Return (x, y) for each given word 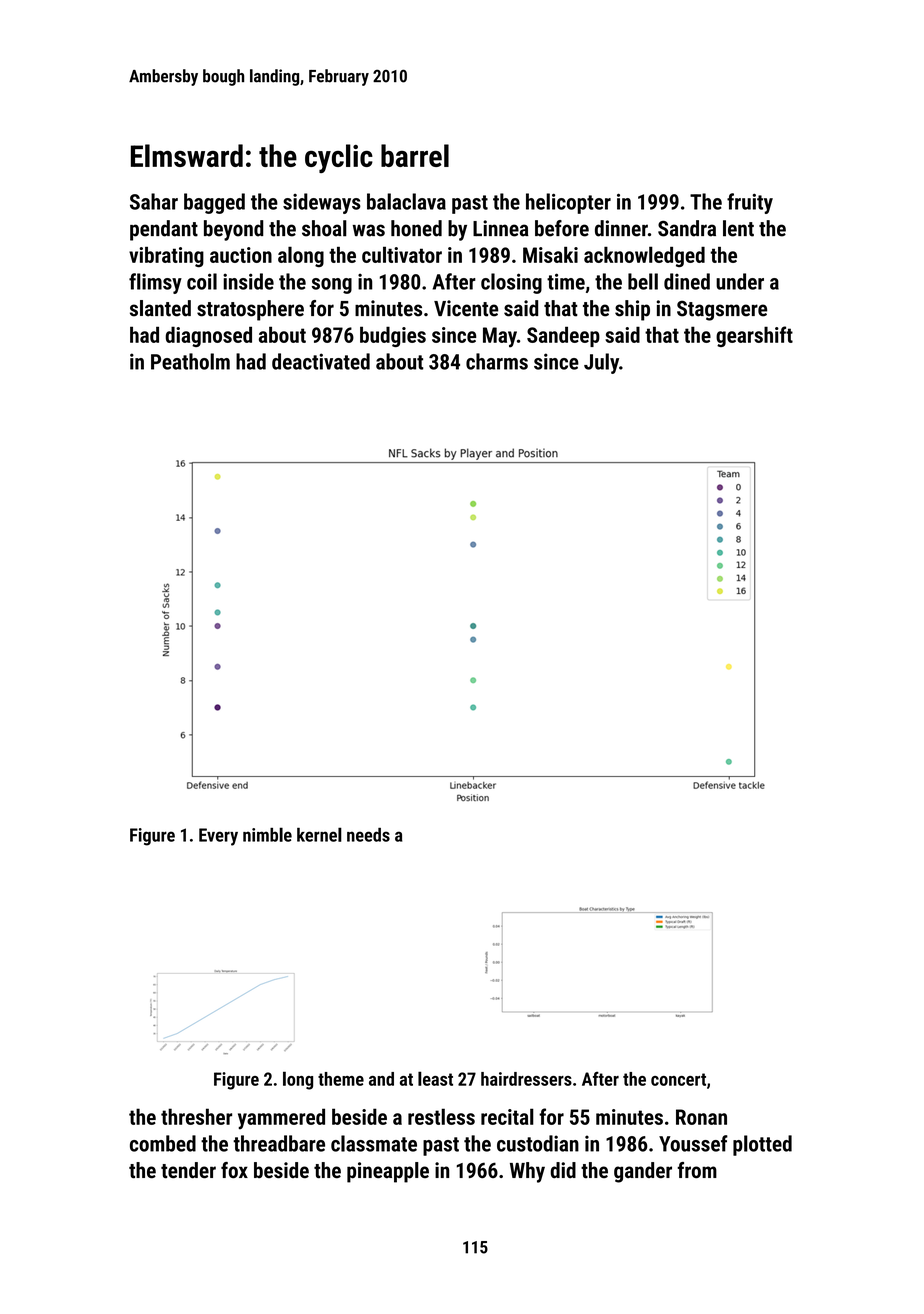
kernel (319, 834)
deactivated (321, 361)
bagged (214, 203)
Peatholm (190, 361)
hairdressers (526, 1079)
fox (234, 1170)
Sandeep (563, 336)
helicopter (568, 203)
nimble (267, 834)
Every (218, 837)
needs (368, 835)
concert (678, 1079)
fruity (750, 203)
